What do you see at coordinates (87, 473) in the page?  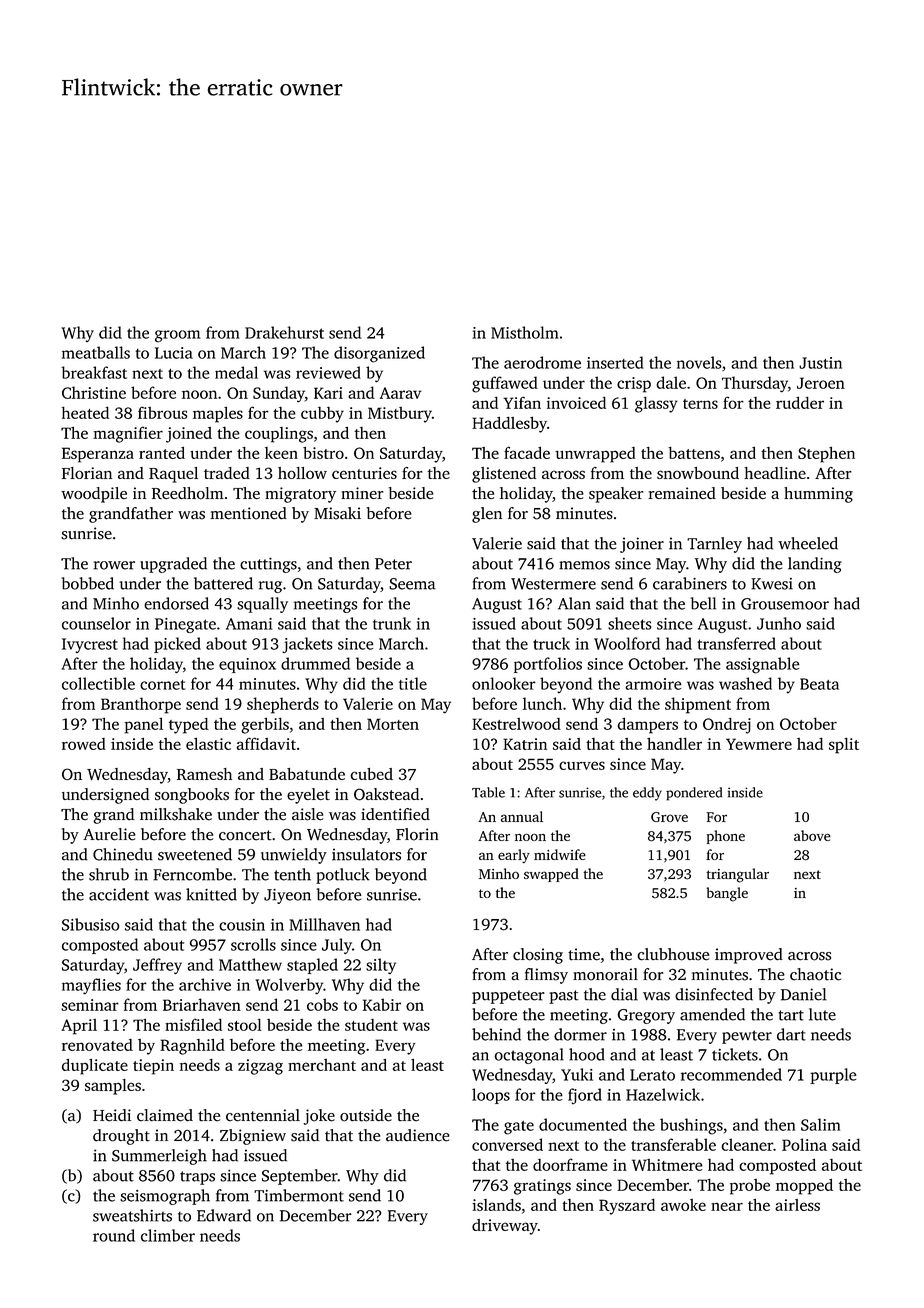 I see `Florian` at bounding box center [87, 473].
